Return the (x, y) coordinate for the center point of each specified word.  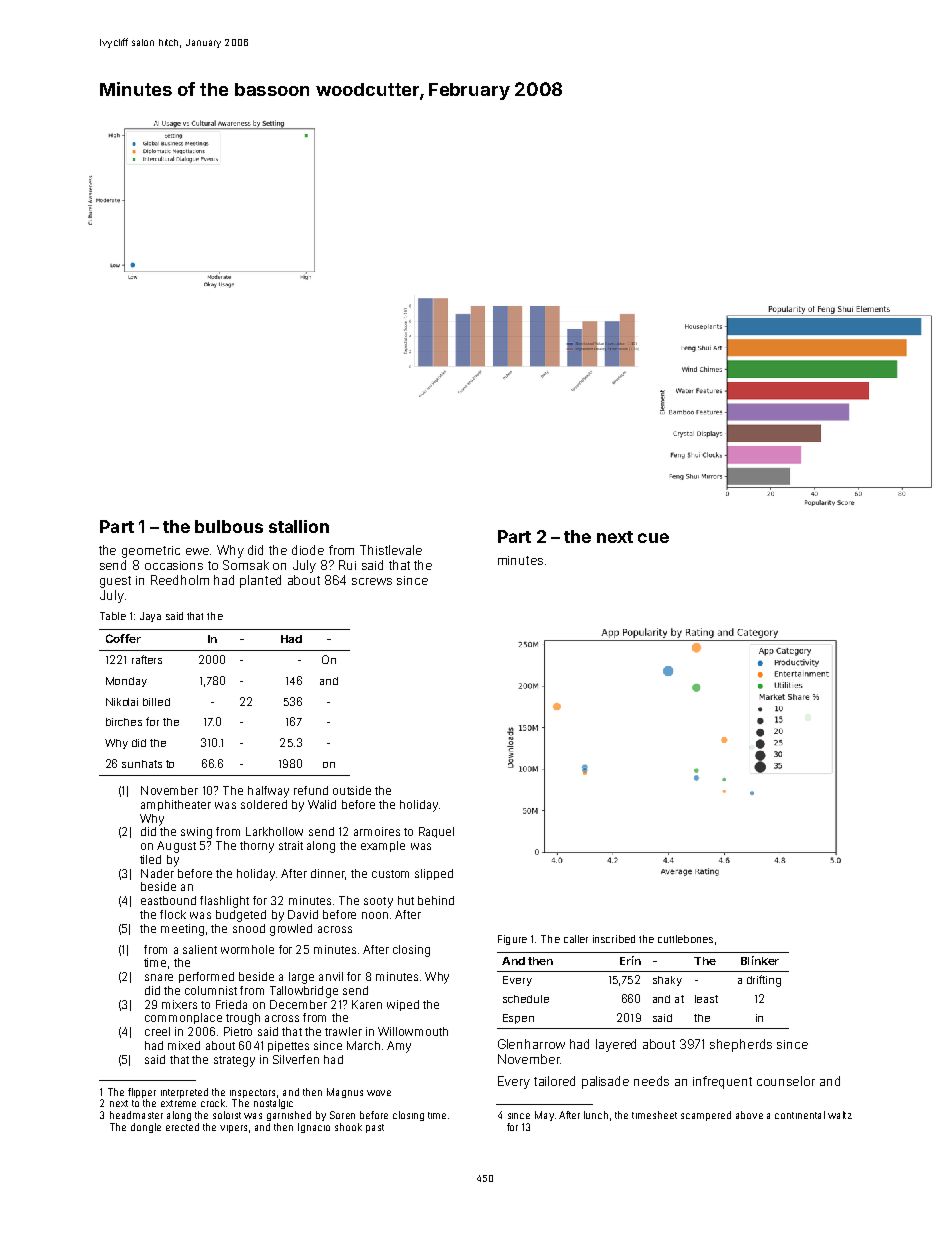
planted (260, 581)
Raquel (436, 832)
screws (372, 581)
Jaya (150, 617)
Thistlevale (391, 550)
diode (308, 550)
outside (352, 790)
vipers (233, 1129)
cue (653, 538)
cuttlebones (685, 939)
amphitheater (176, 805)
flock (173, 914)
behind (436, 900)
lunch (596, 1115)
